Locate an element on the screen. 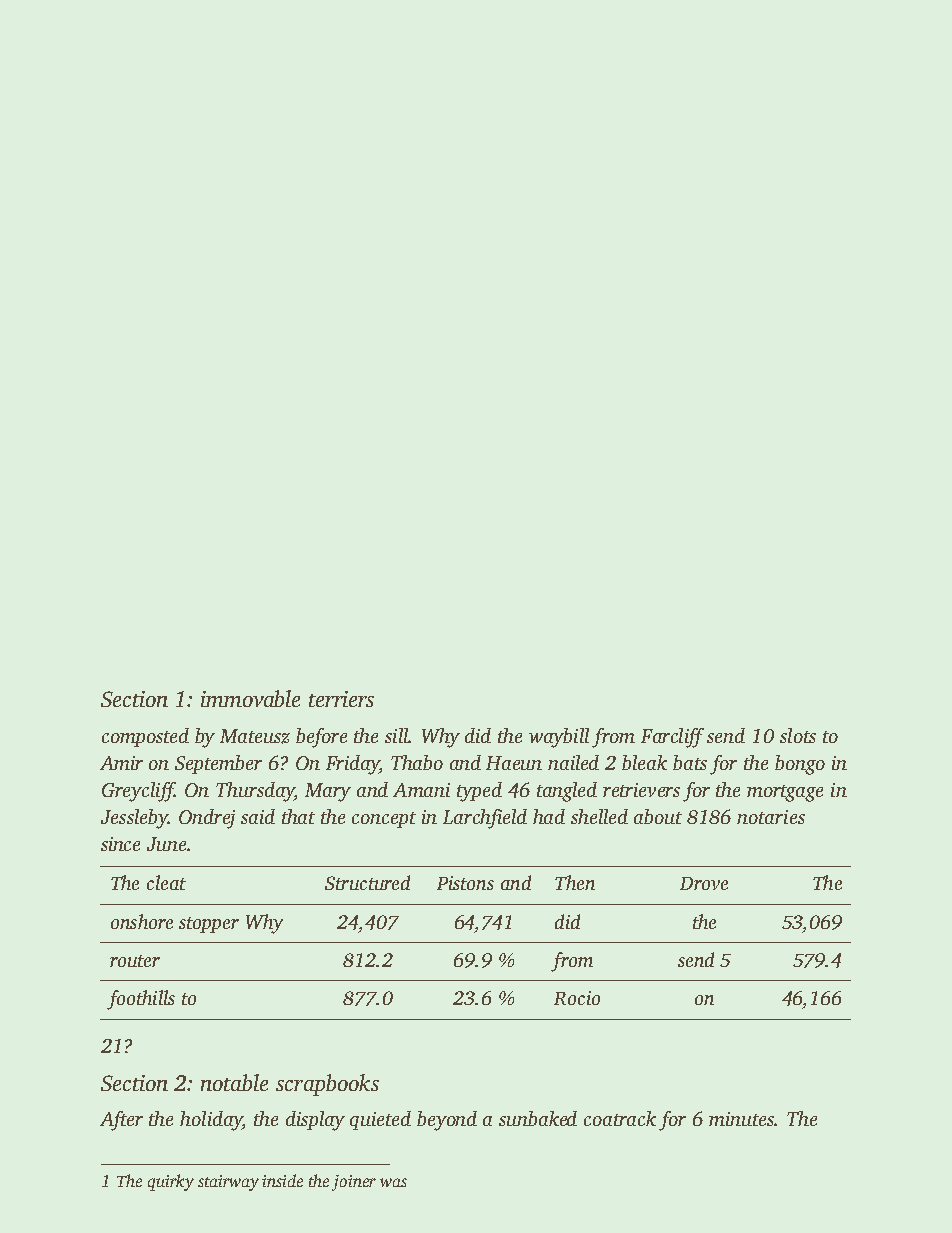 This screenshot has height=1233, width=952. foothills is located at coordinates (141, 1000).
